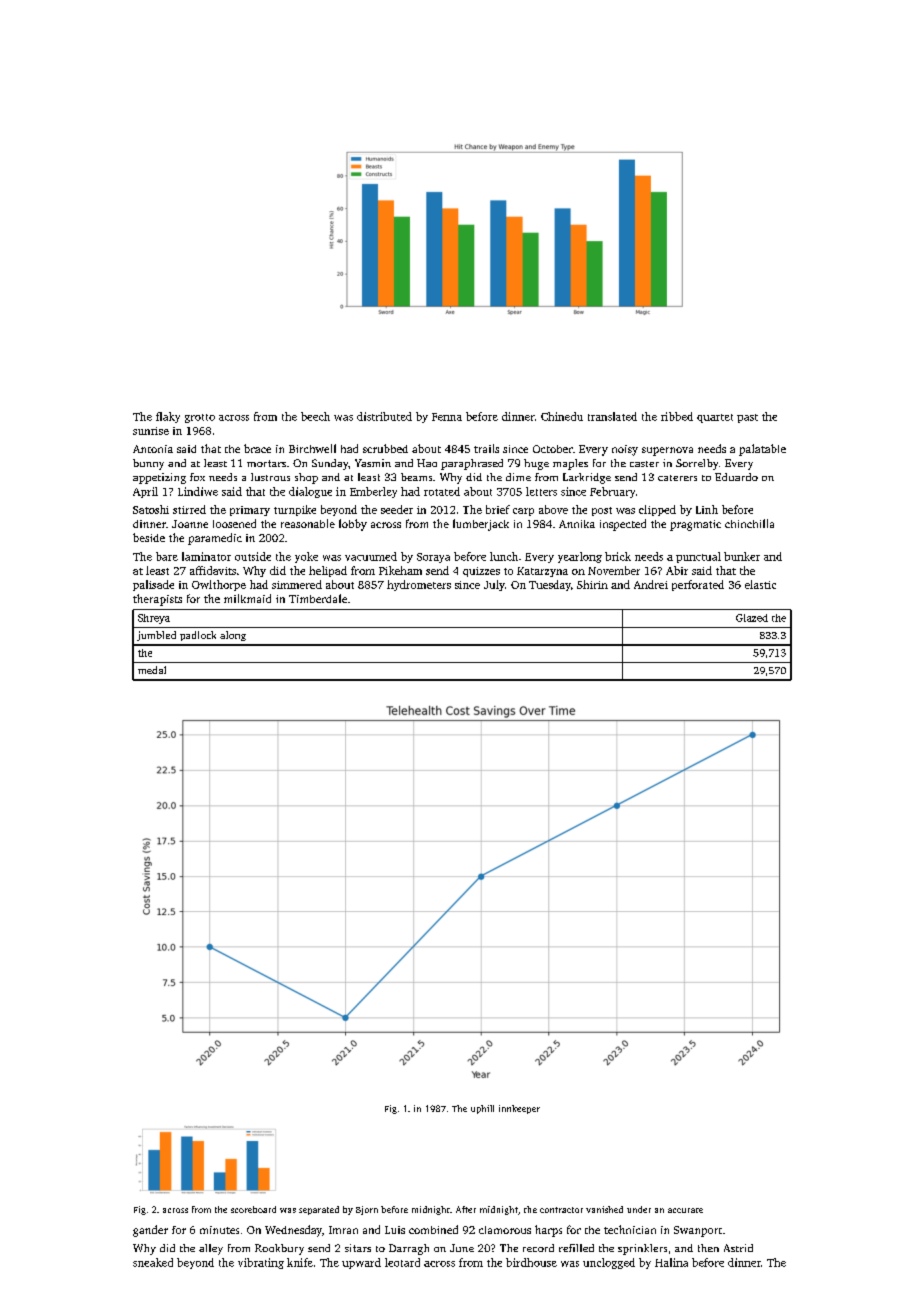 This document has width=924, height=1314. I want to click on Lindiwe, so click(198, 491).
